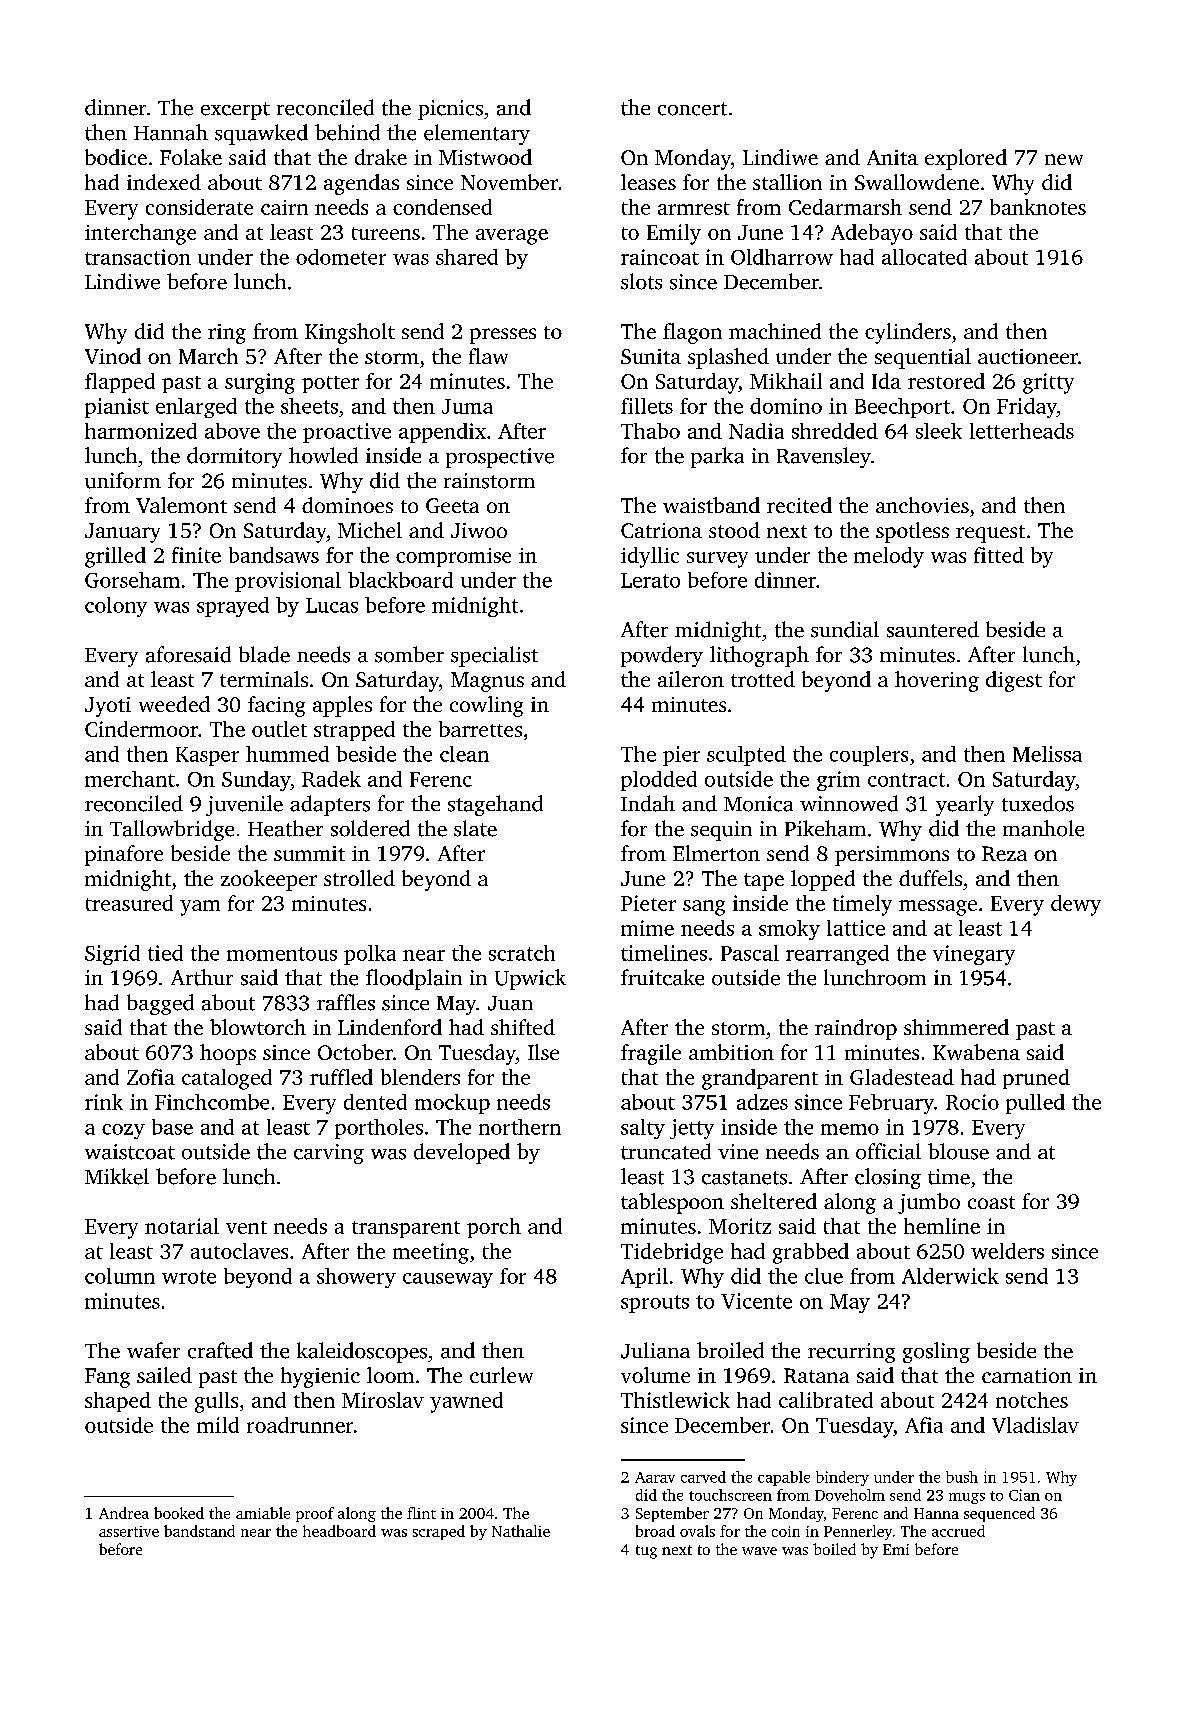 This screenshot has width=1187, height=1720. Describe the element at coordinates (129, 1531) in the screenshot. I see `assertive` at that location.
